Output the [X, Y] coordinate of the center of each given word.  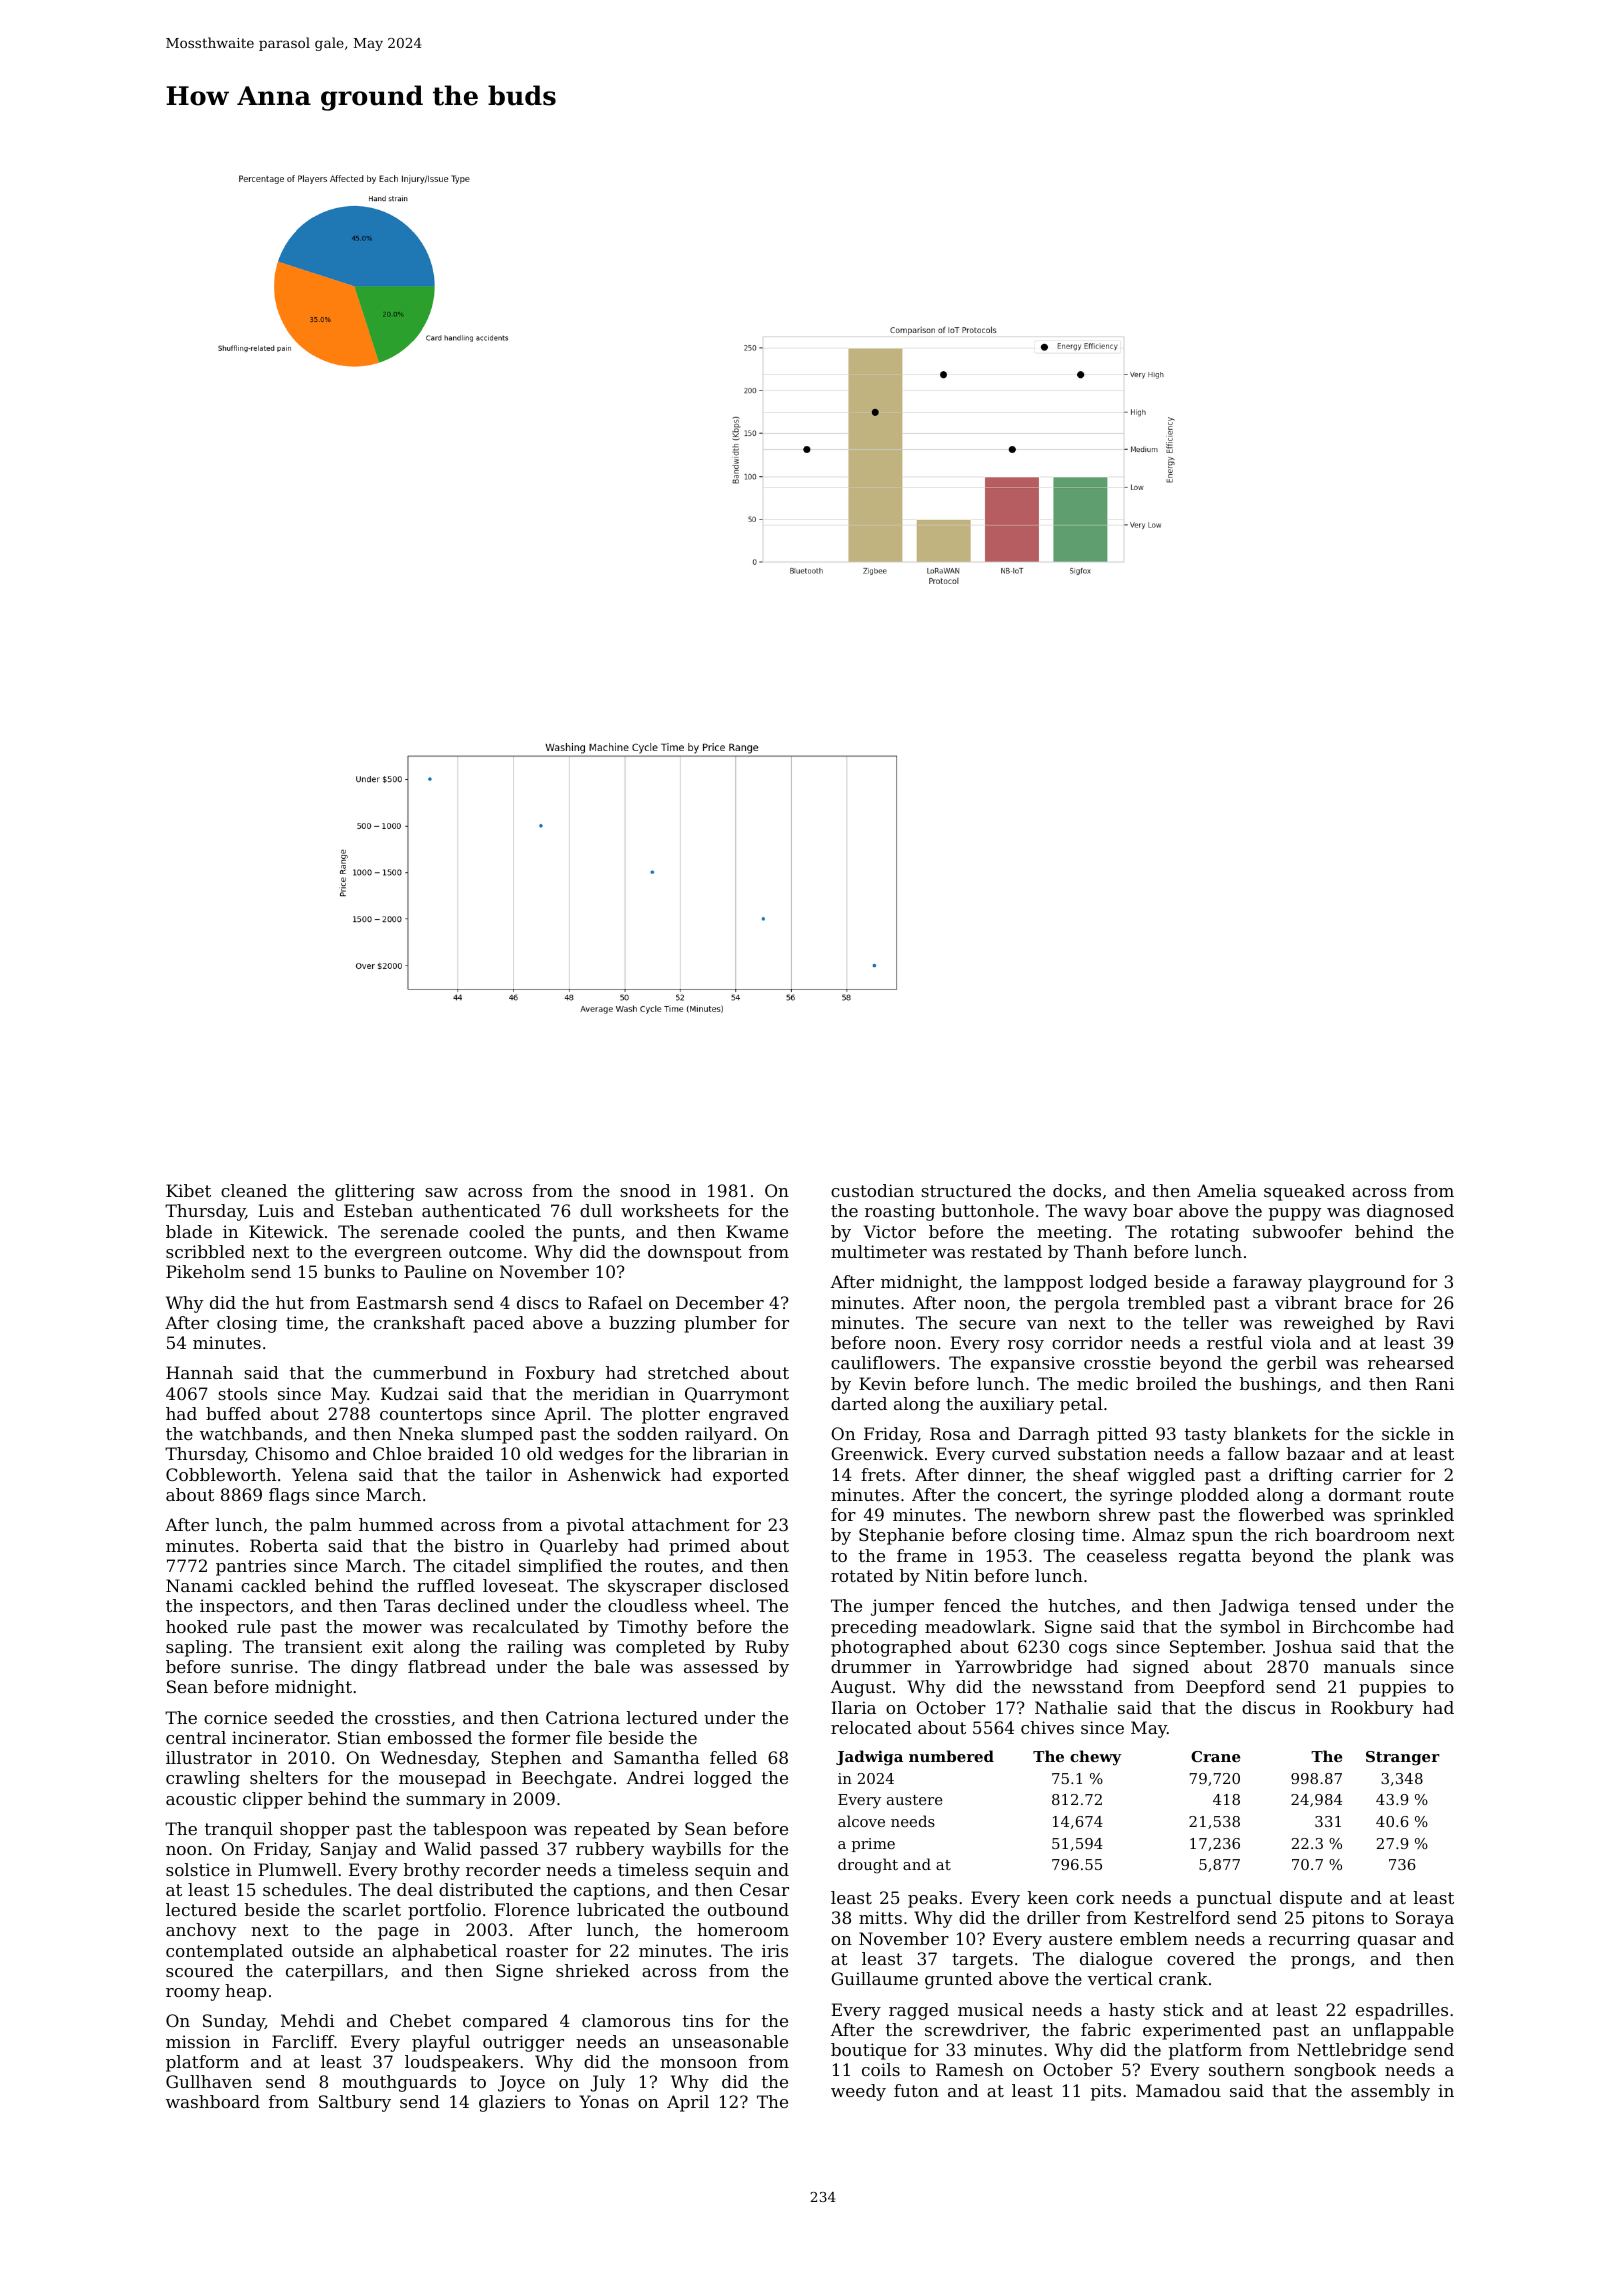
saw [441, 1192]
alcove [861, 1821]
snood [645, 1190]
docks [1077, 1190]
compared [505, 2022]
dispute [1311, 1899]
